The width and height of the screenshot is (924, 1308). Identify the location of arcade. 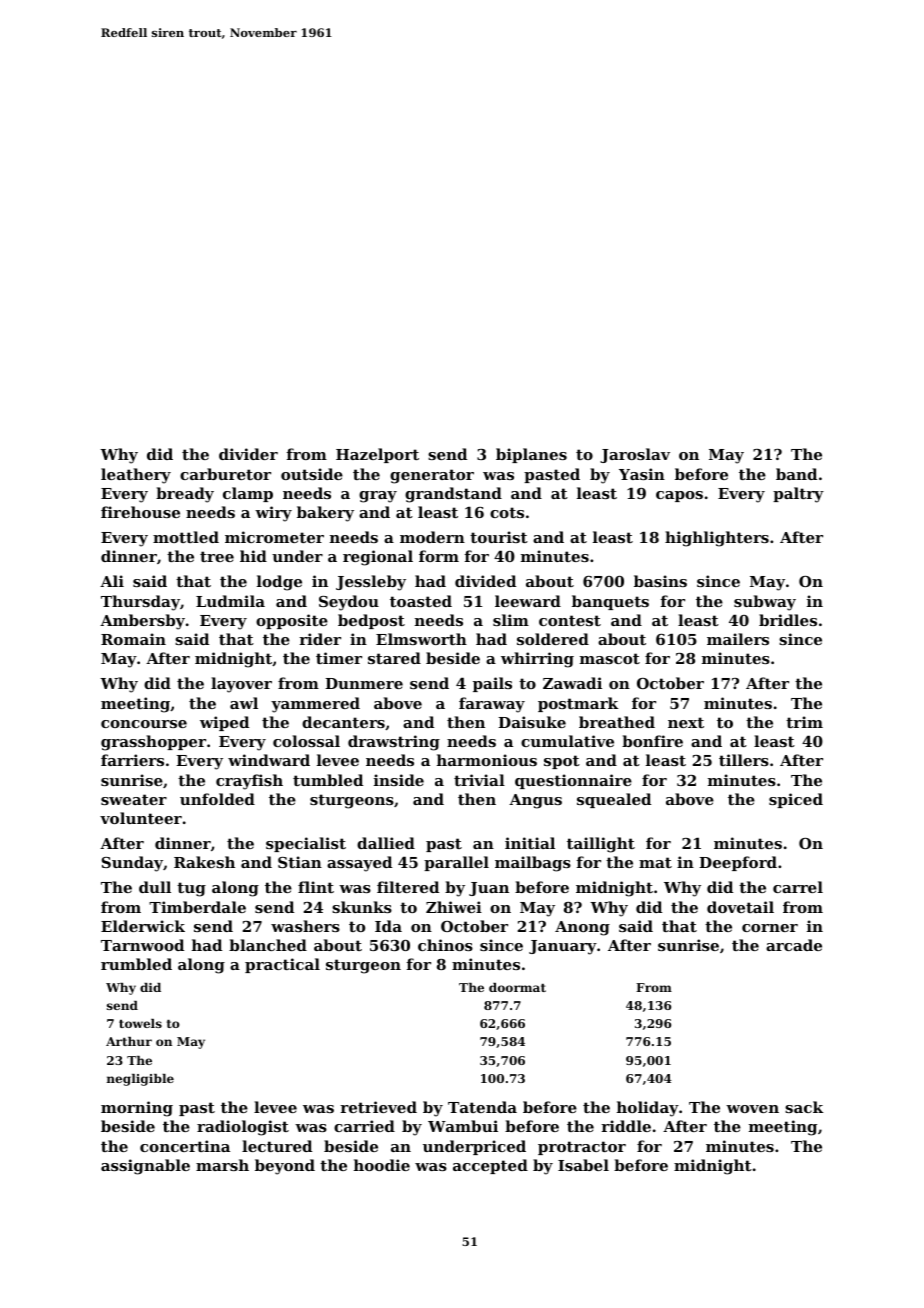
(794, 945).
